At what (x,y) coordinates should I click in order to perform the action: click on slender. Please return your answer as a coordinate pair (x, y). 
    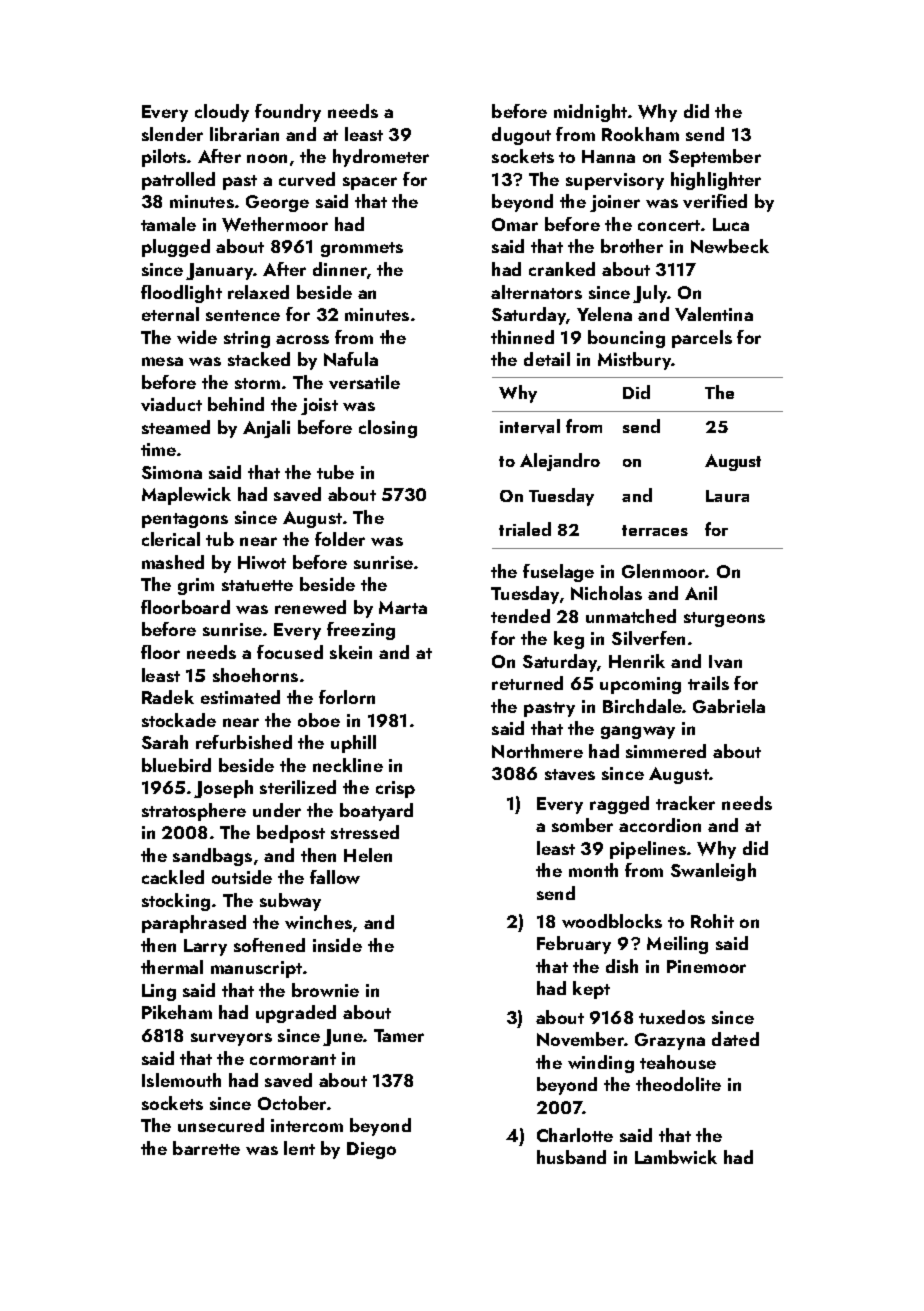
    Looking at the image, I should click on (172, 134).
